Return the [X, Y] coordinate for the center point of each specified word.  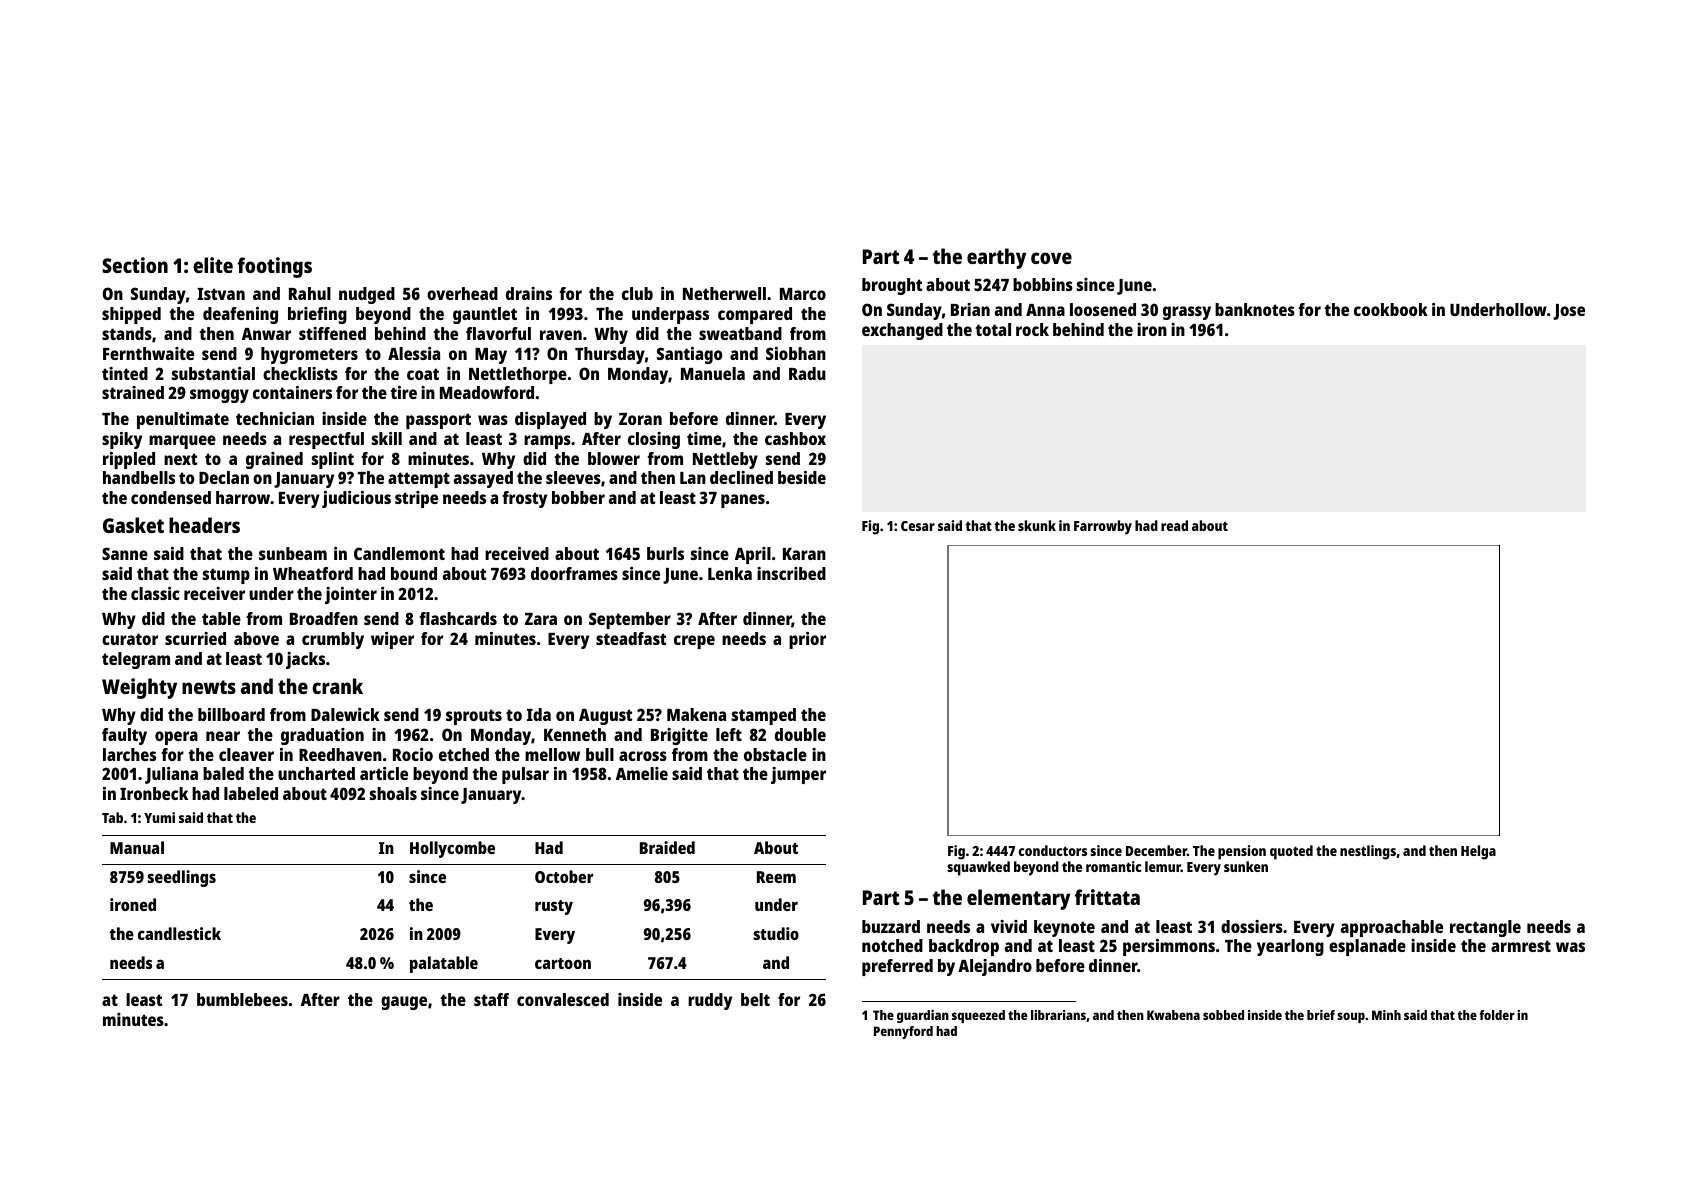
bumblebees [242, 999]
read [1174, 525]
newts [209, 687]
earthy [996, 258]
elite [213, 265]
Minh [1386, 1015]
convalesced [563, 999]
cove [1051, 258]
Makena [696, 714]
